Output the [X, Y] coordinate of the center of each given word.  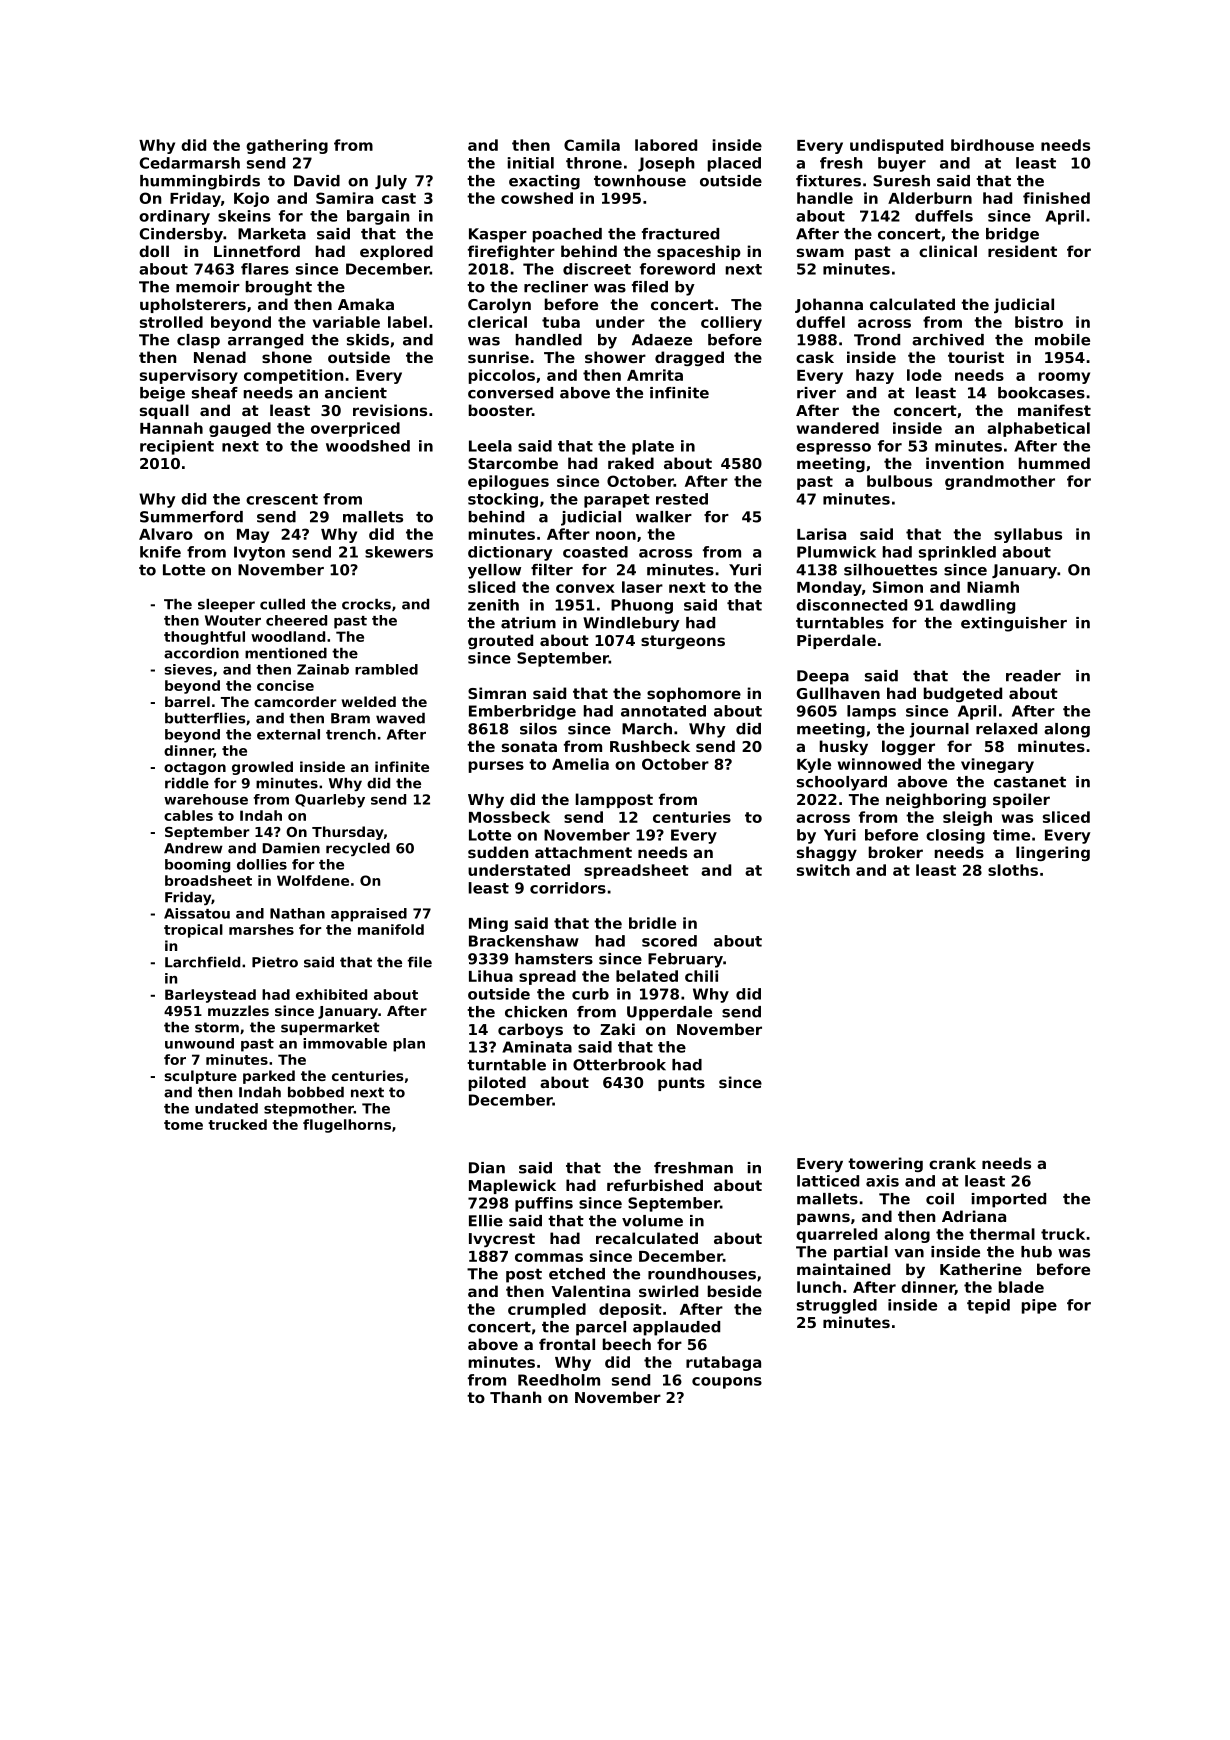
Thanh [515, 1397]
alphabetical [1038, 429]
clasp [198, 341]
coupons [727, 1383]
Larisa [821, 534]
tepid [988, 1306]
